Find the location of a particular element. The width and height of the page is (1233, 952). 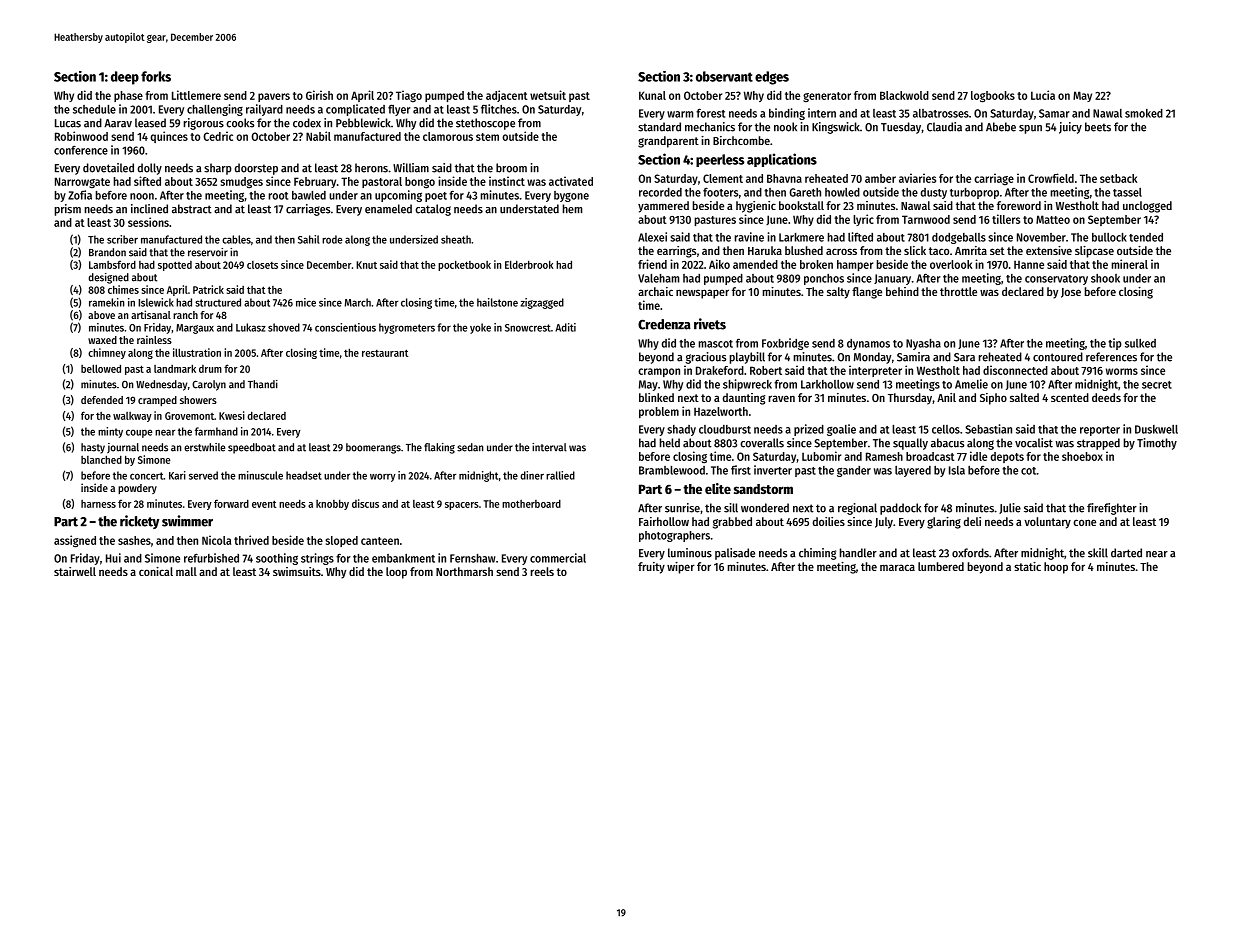

maraca is located at coordinates (897, 567).
